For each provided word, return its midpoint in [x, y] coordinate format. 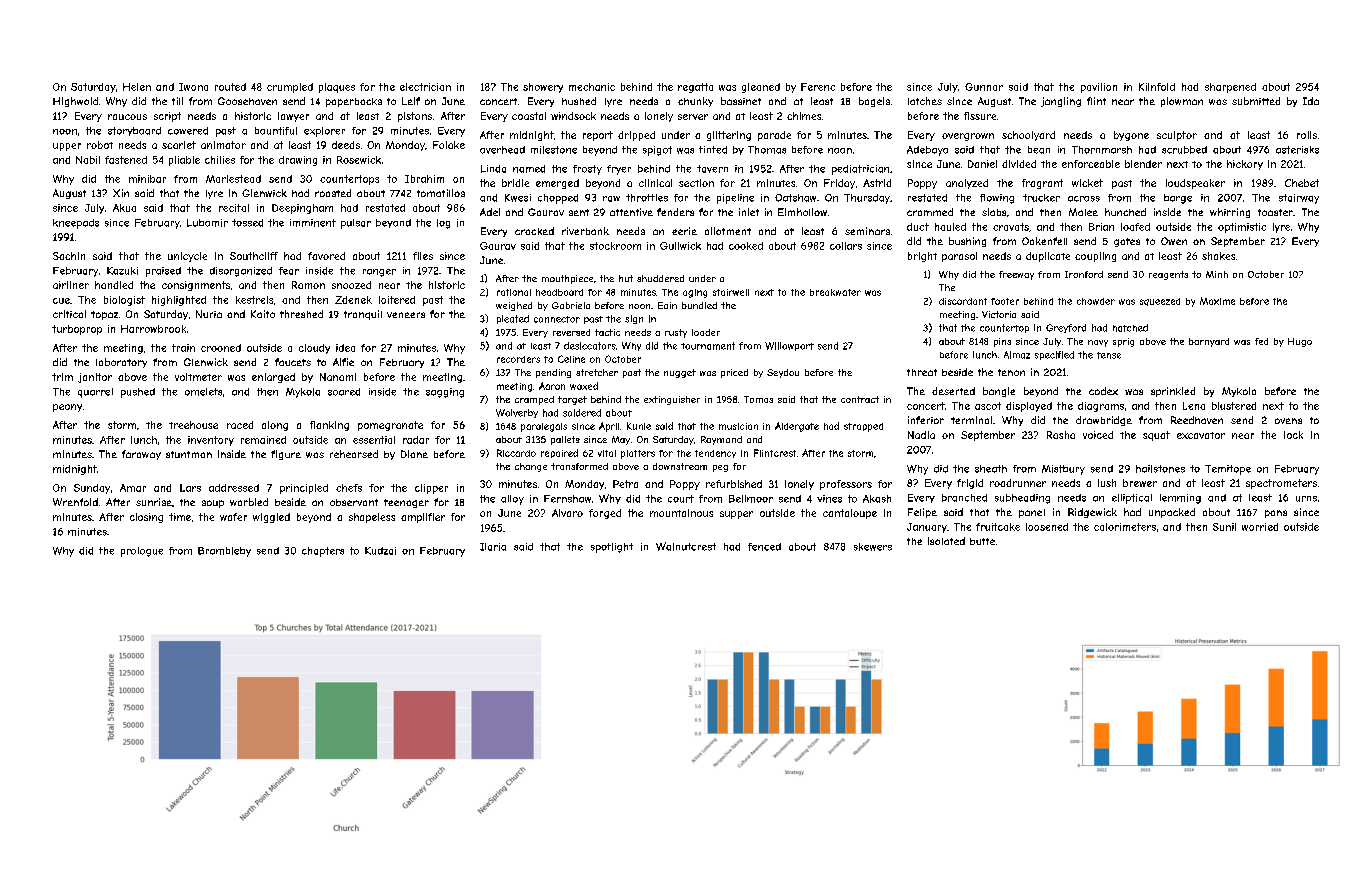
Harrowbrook [153, 329]
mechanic [592, 87]
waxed [584, 386]
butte [982, 541]
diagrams [1101, 407]
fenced [764, 547]
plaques [337, 88]
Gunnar [984, 87]
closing [146, 518]
